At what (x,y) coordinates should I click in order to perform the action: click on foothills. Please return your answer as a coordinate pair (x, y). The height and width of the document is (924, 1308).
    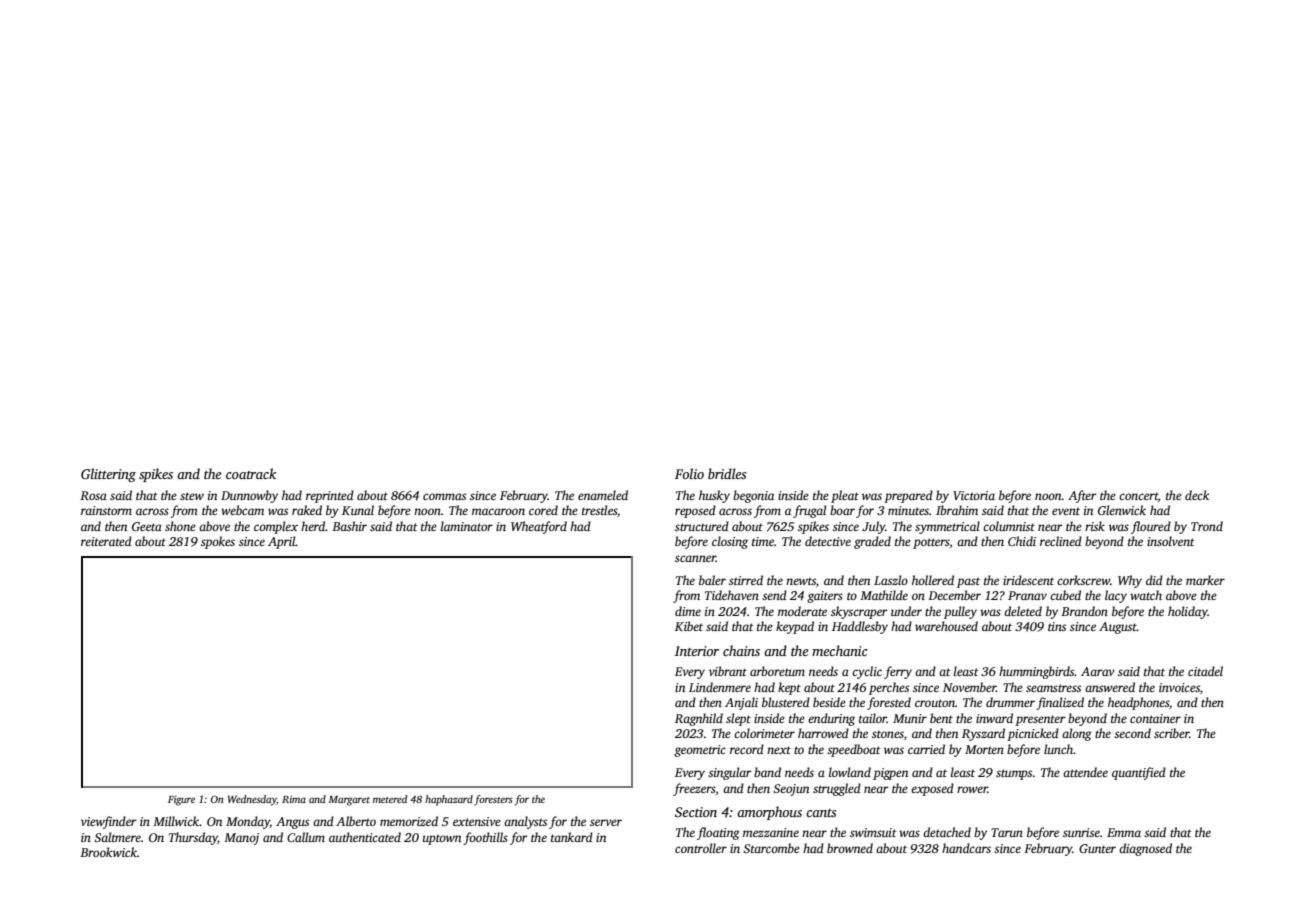
    Looking at the image, I should click on (485, 838).
